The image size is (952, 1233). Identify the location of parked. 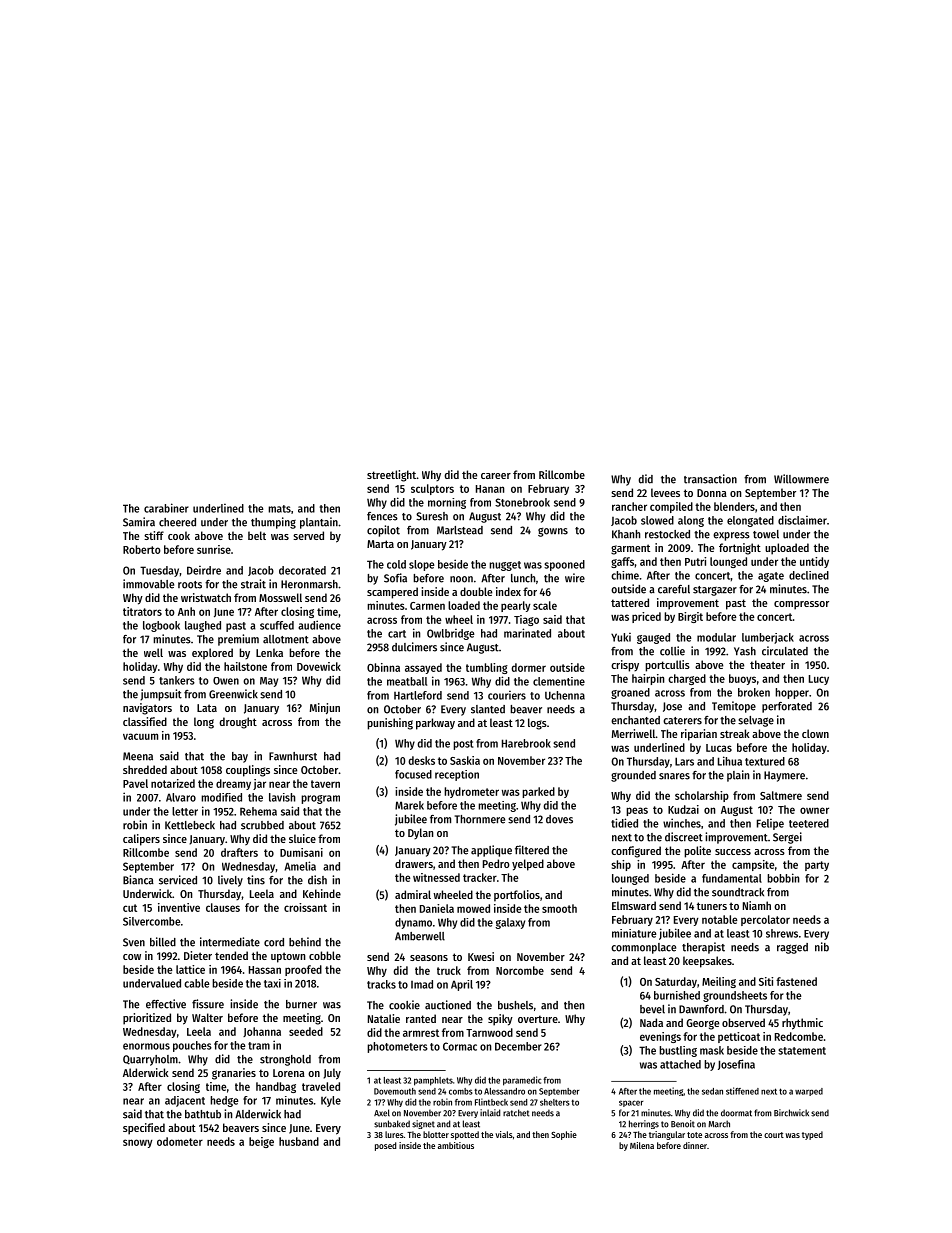
(538, 792).
